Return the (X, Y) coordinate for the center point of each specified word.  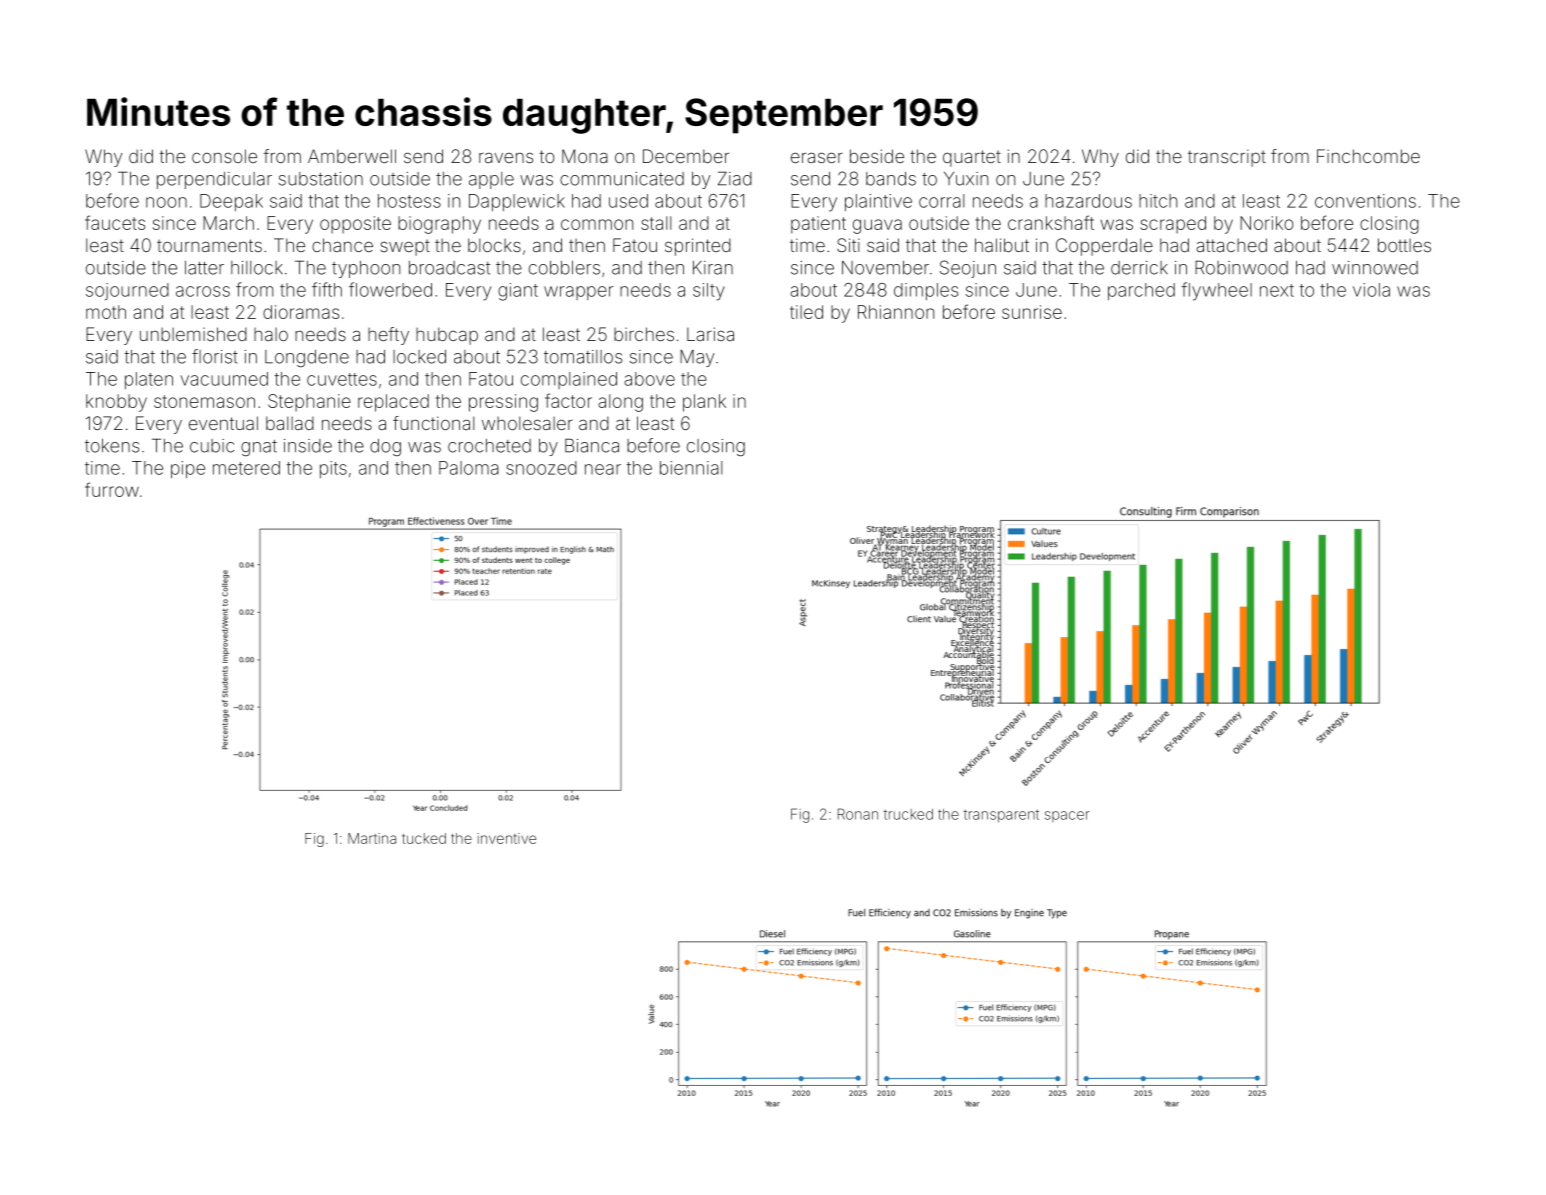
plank (704, 403)
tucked (424, 838)
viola (1371, 290)
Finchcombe (1368, 156)
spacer (1067, 816)
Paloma (469, 468)
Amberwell (352, 156)
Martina (372, 838)
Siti (848, 245)
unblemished (193, 334)
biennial (691, 468)
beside (877, 156)
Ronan (858, 814)
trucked (908, 814)
